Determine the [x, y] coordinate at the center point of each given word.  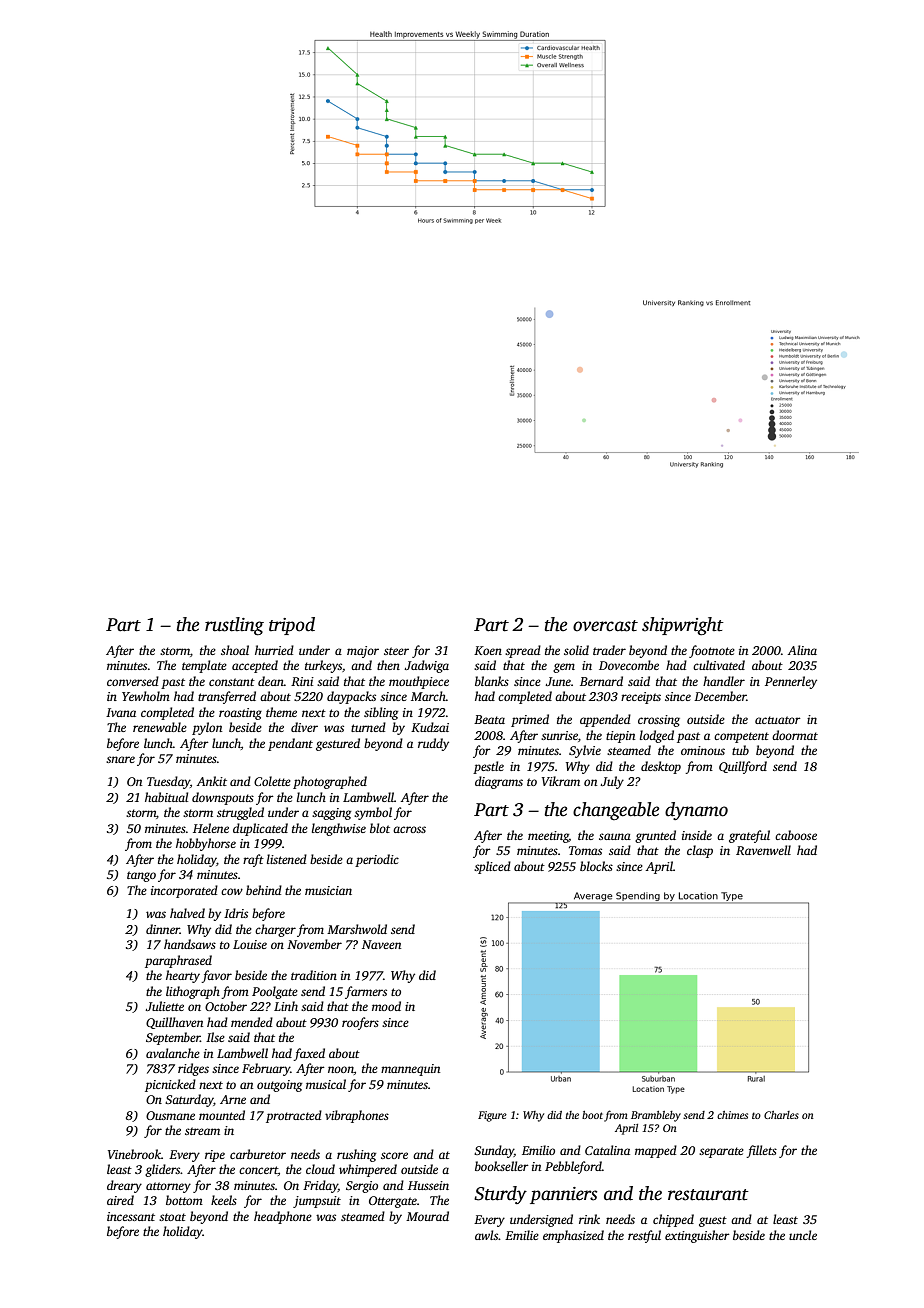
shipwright [683, 626]
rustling [234, 626]
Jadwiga [426, 666]
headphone [283, 1217]
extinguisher [697, 1236]
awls [486, 1235]
